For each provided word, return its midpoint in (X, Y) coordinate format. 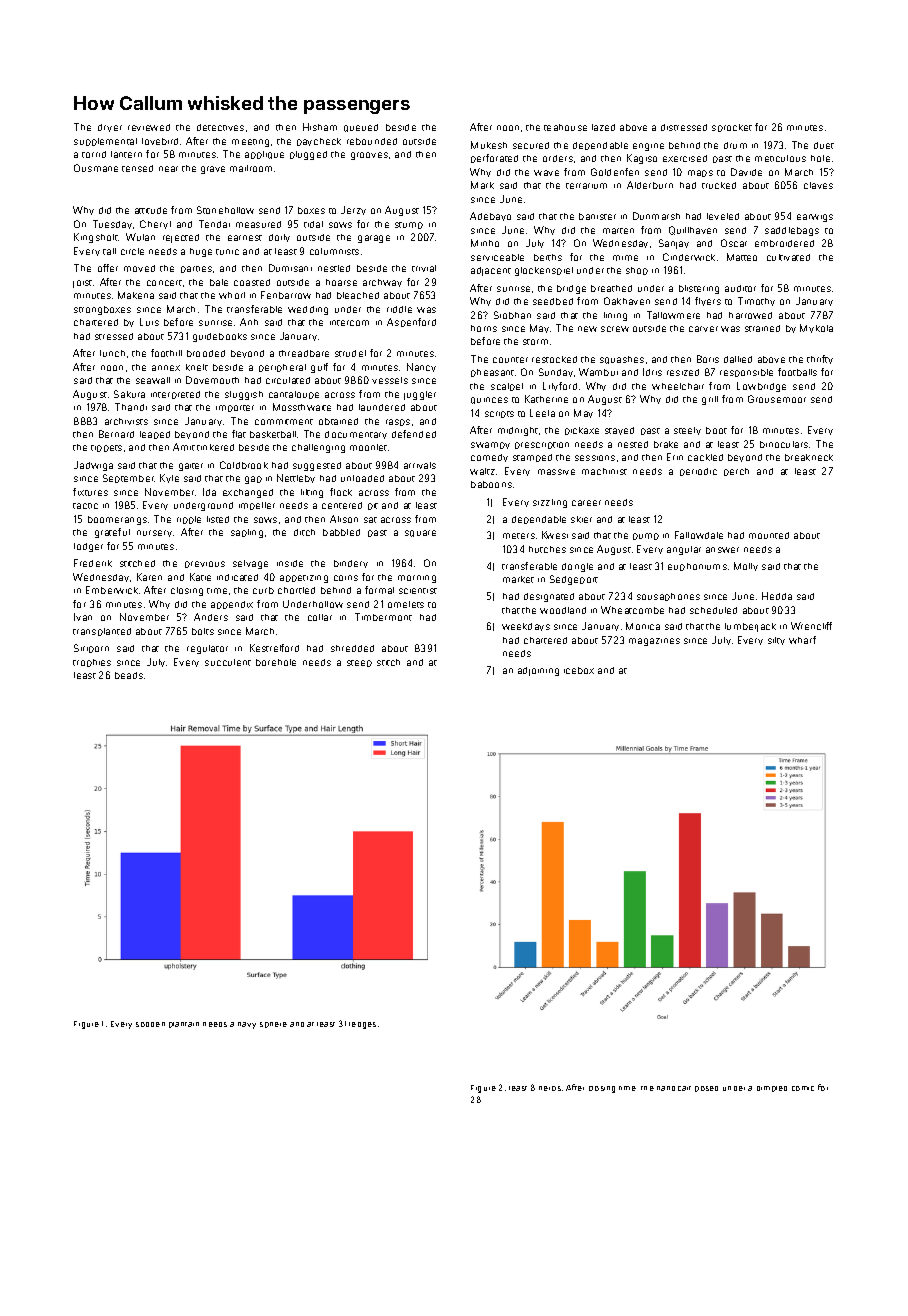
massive (556, 472)
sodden (150, 1024)
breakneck (809, 457)
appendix (232, 605)
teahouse (565, 127)
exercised (685, 158)
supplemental (105, 142)
